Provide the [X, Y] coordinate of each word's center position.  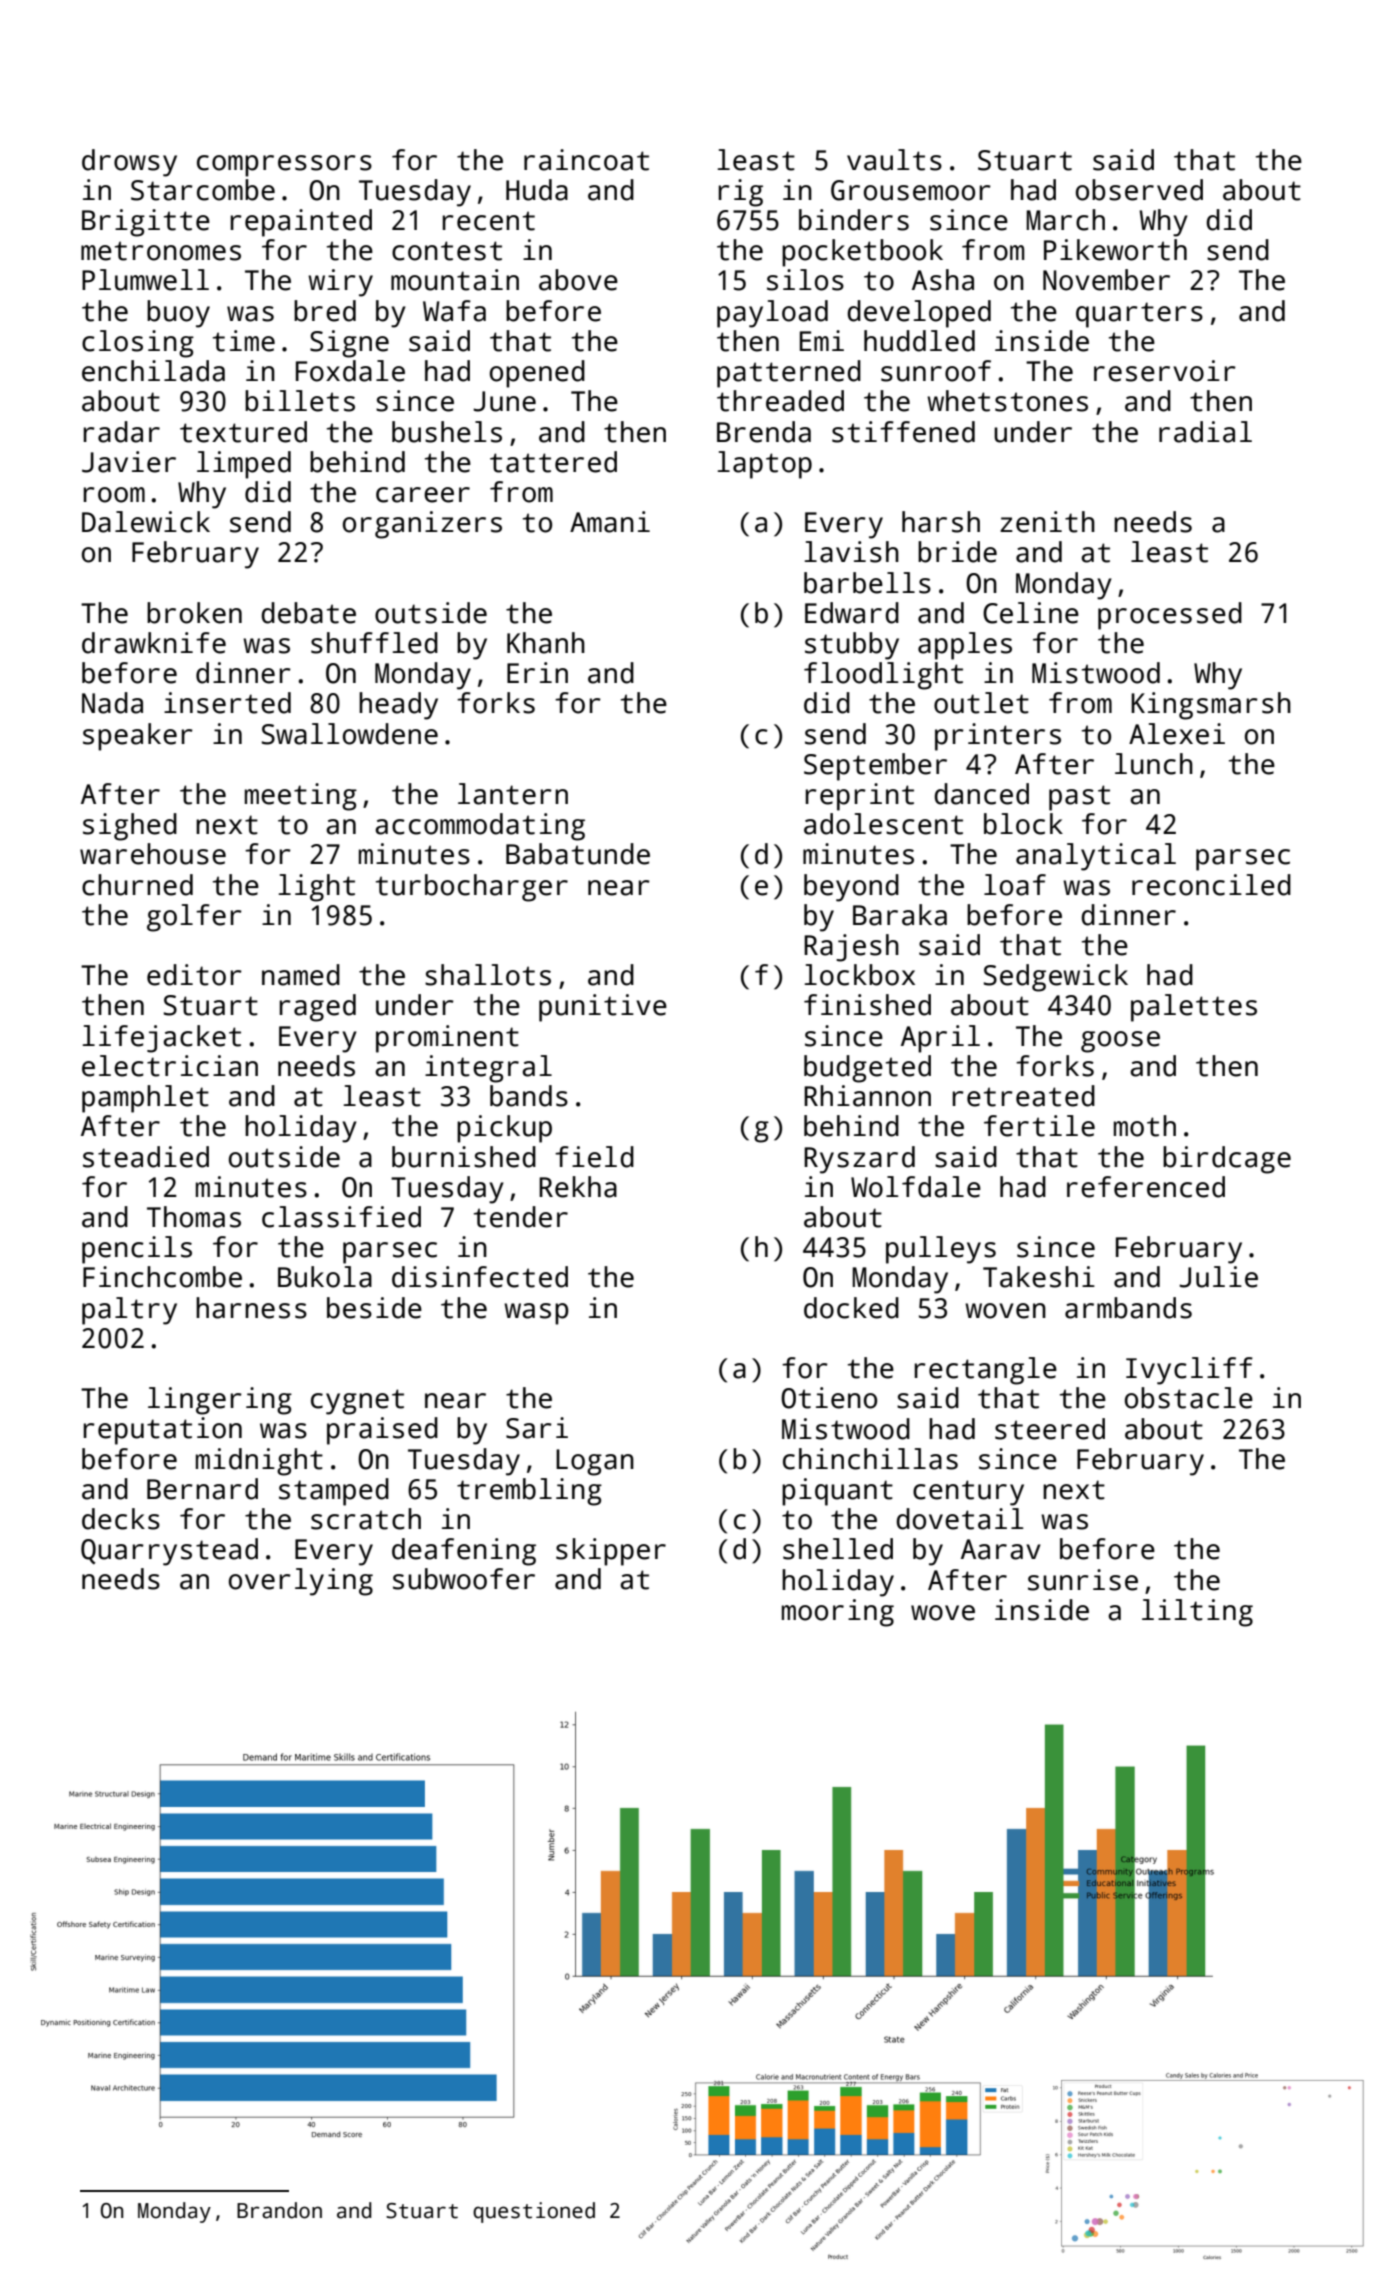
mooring [838, 1613]
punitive [603, 1008]
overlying [301, 1582]
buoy [178, 314]
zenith [1047, 522]
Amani [610, 522]
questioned [534, 2212]
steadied [146, 1157]
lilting [1197, 1613]
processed [1170, 616]
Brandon [279, 2210]
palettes [1194, 1008]
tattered [553, 462]
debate [308, 613]
